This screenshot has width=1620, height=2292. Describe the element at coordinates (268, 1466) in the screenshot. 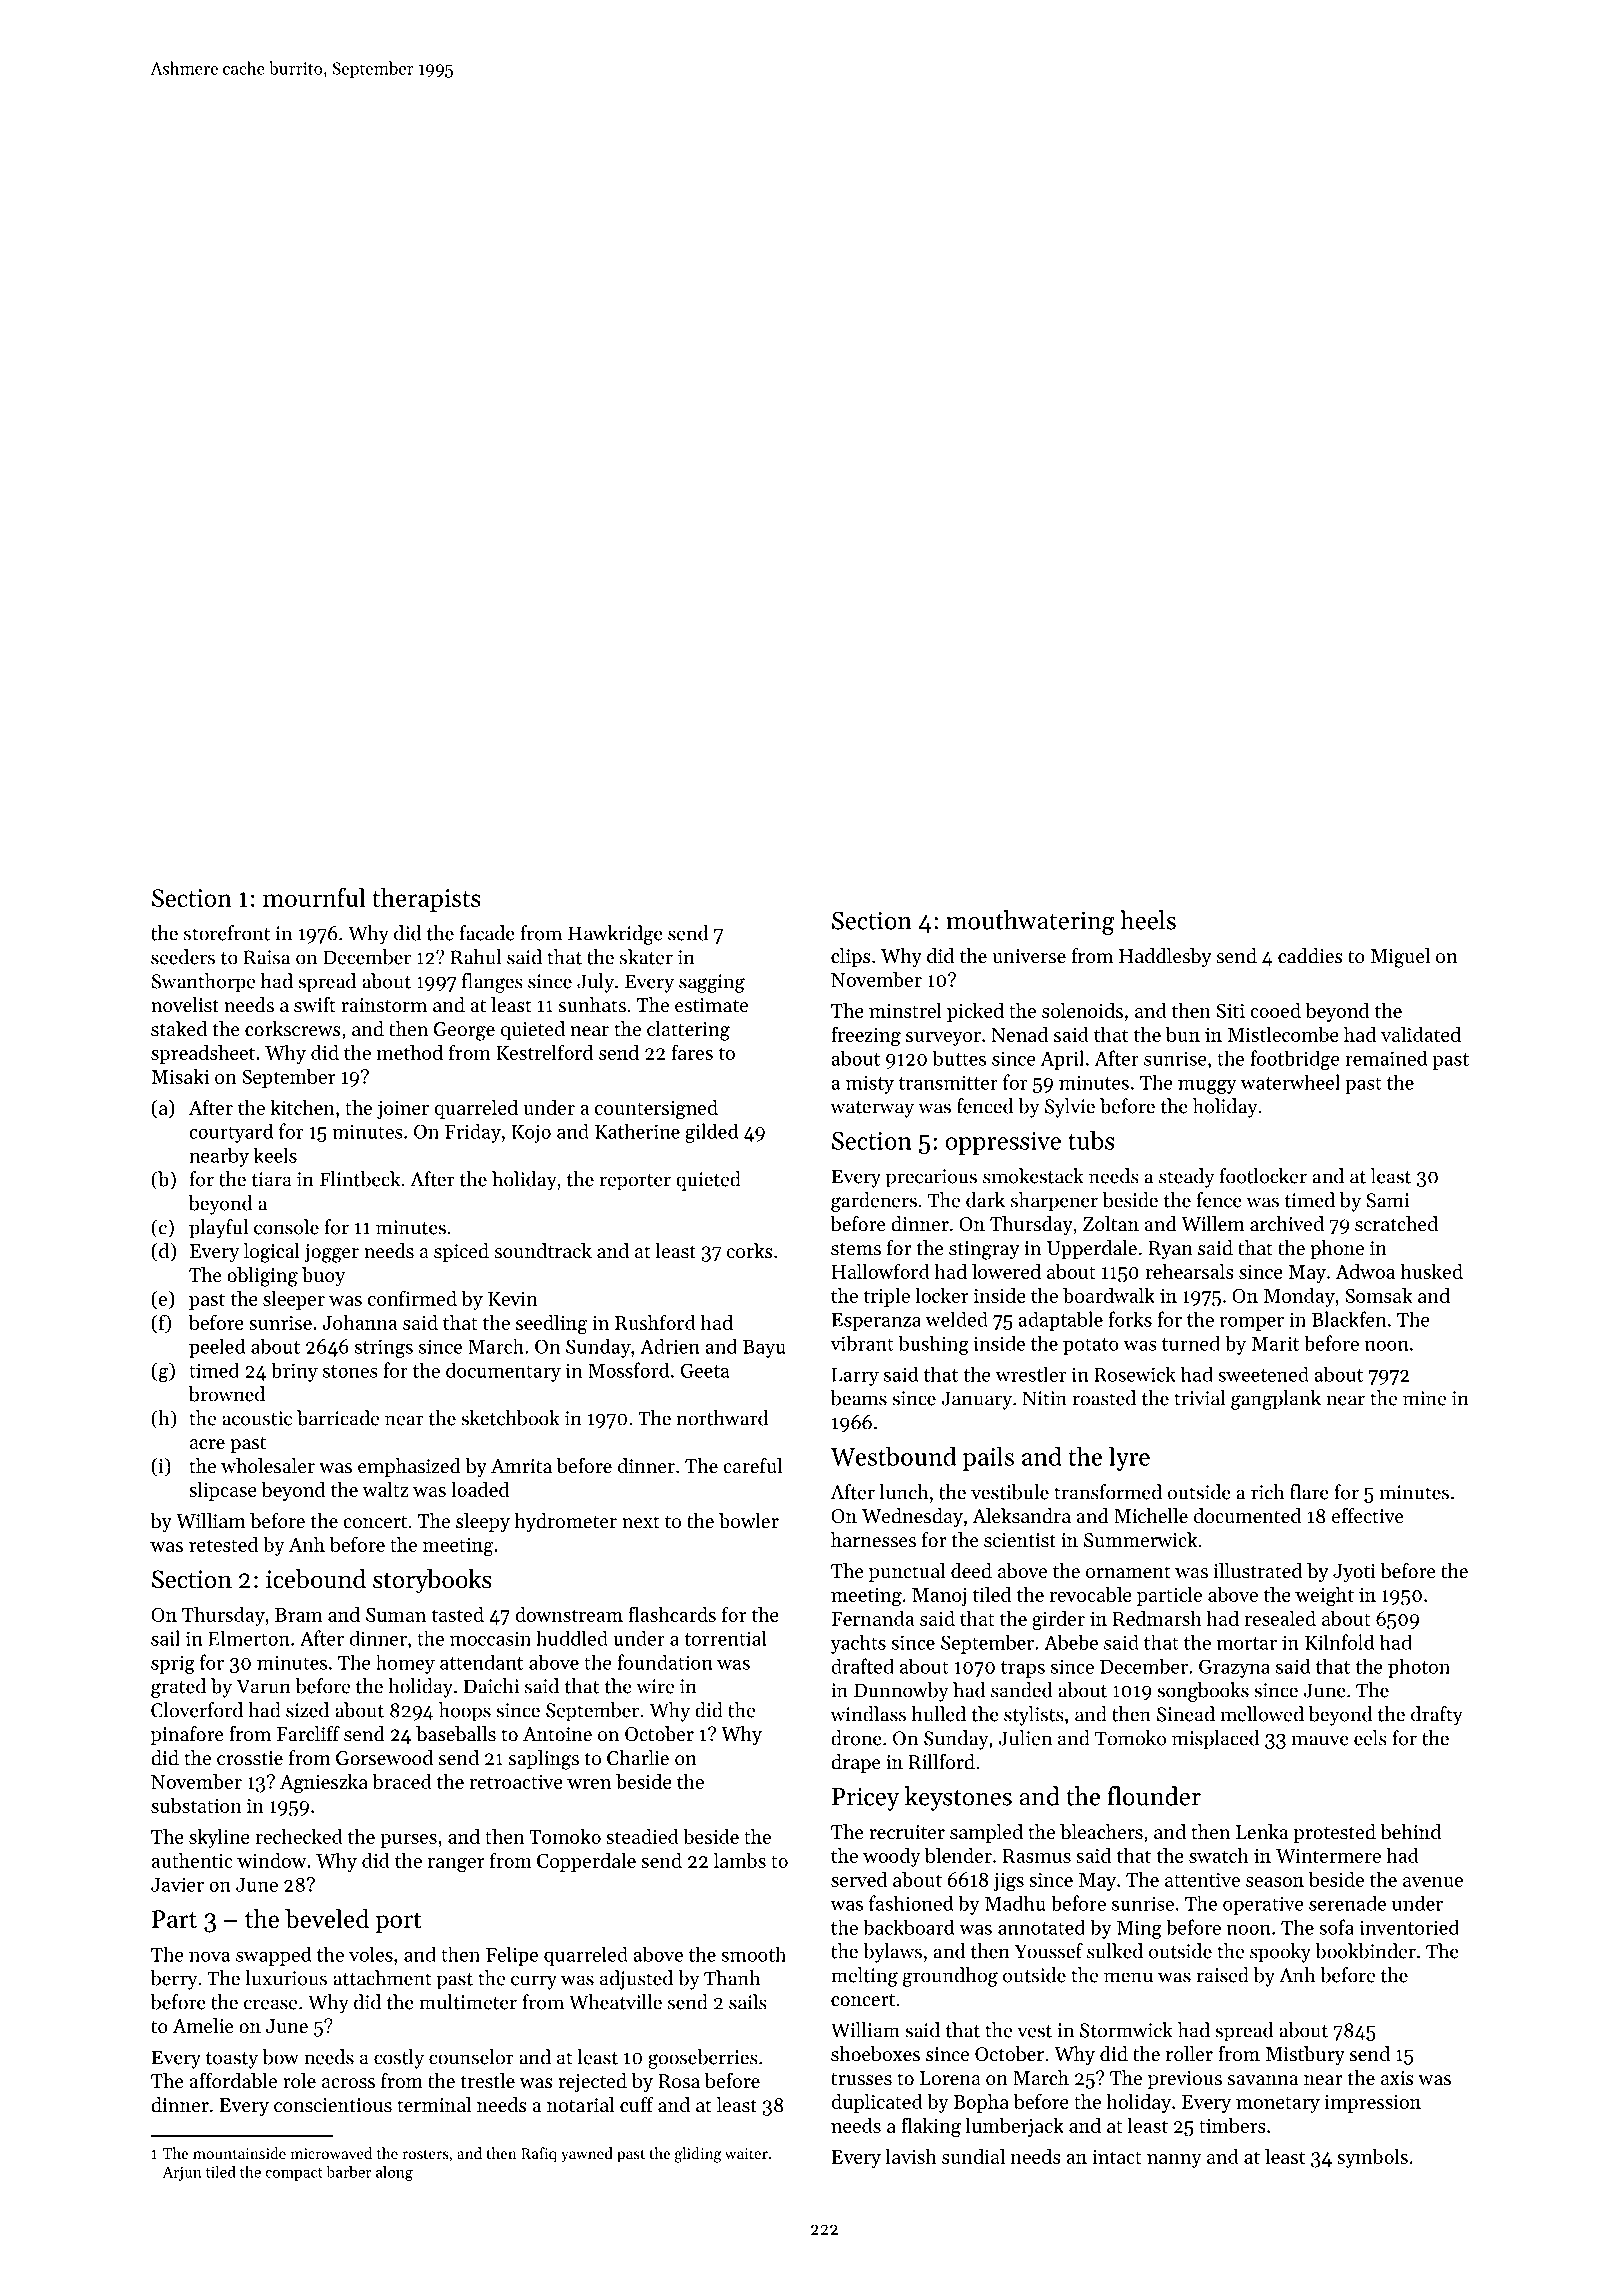

I see `wholesaler` at that location.
